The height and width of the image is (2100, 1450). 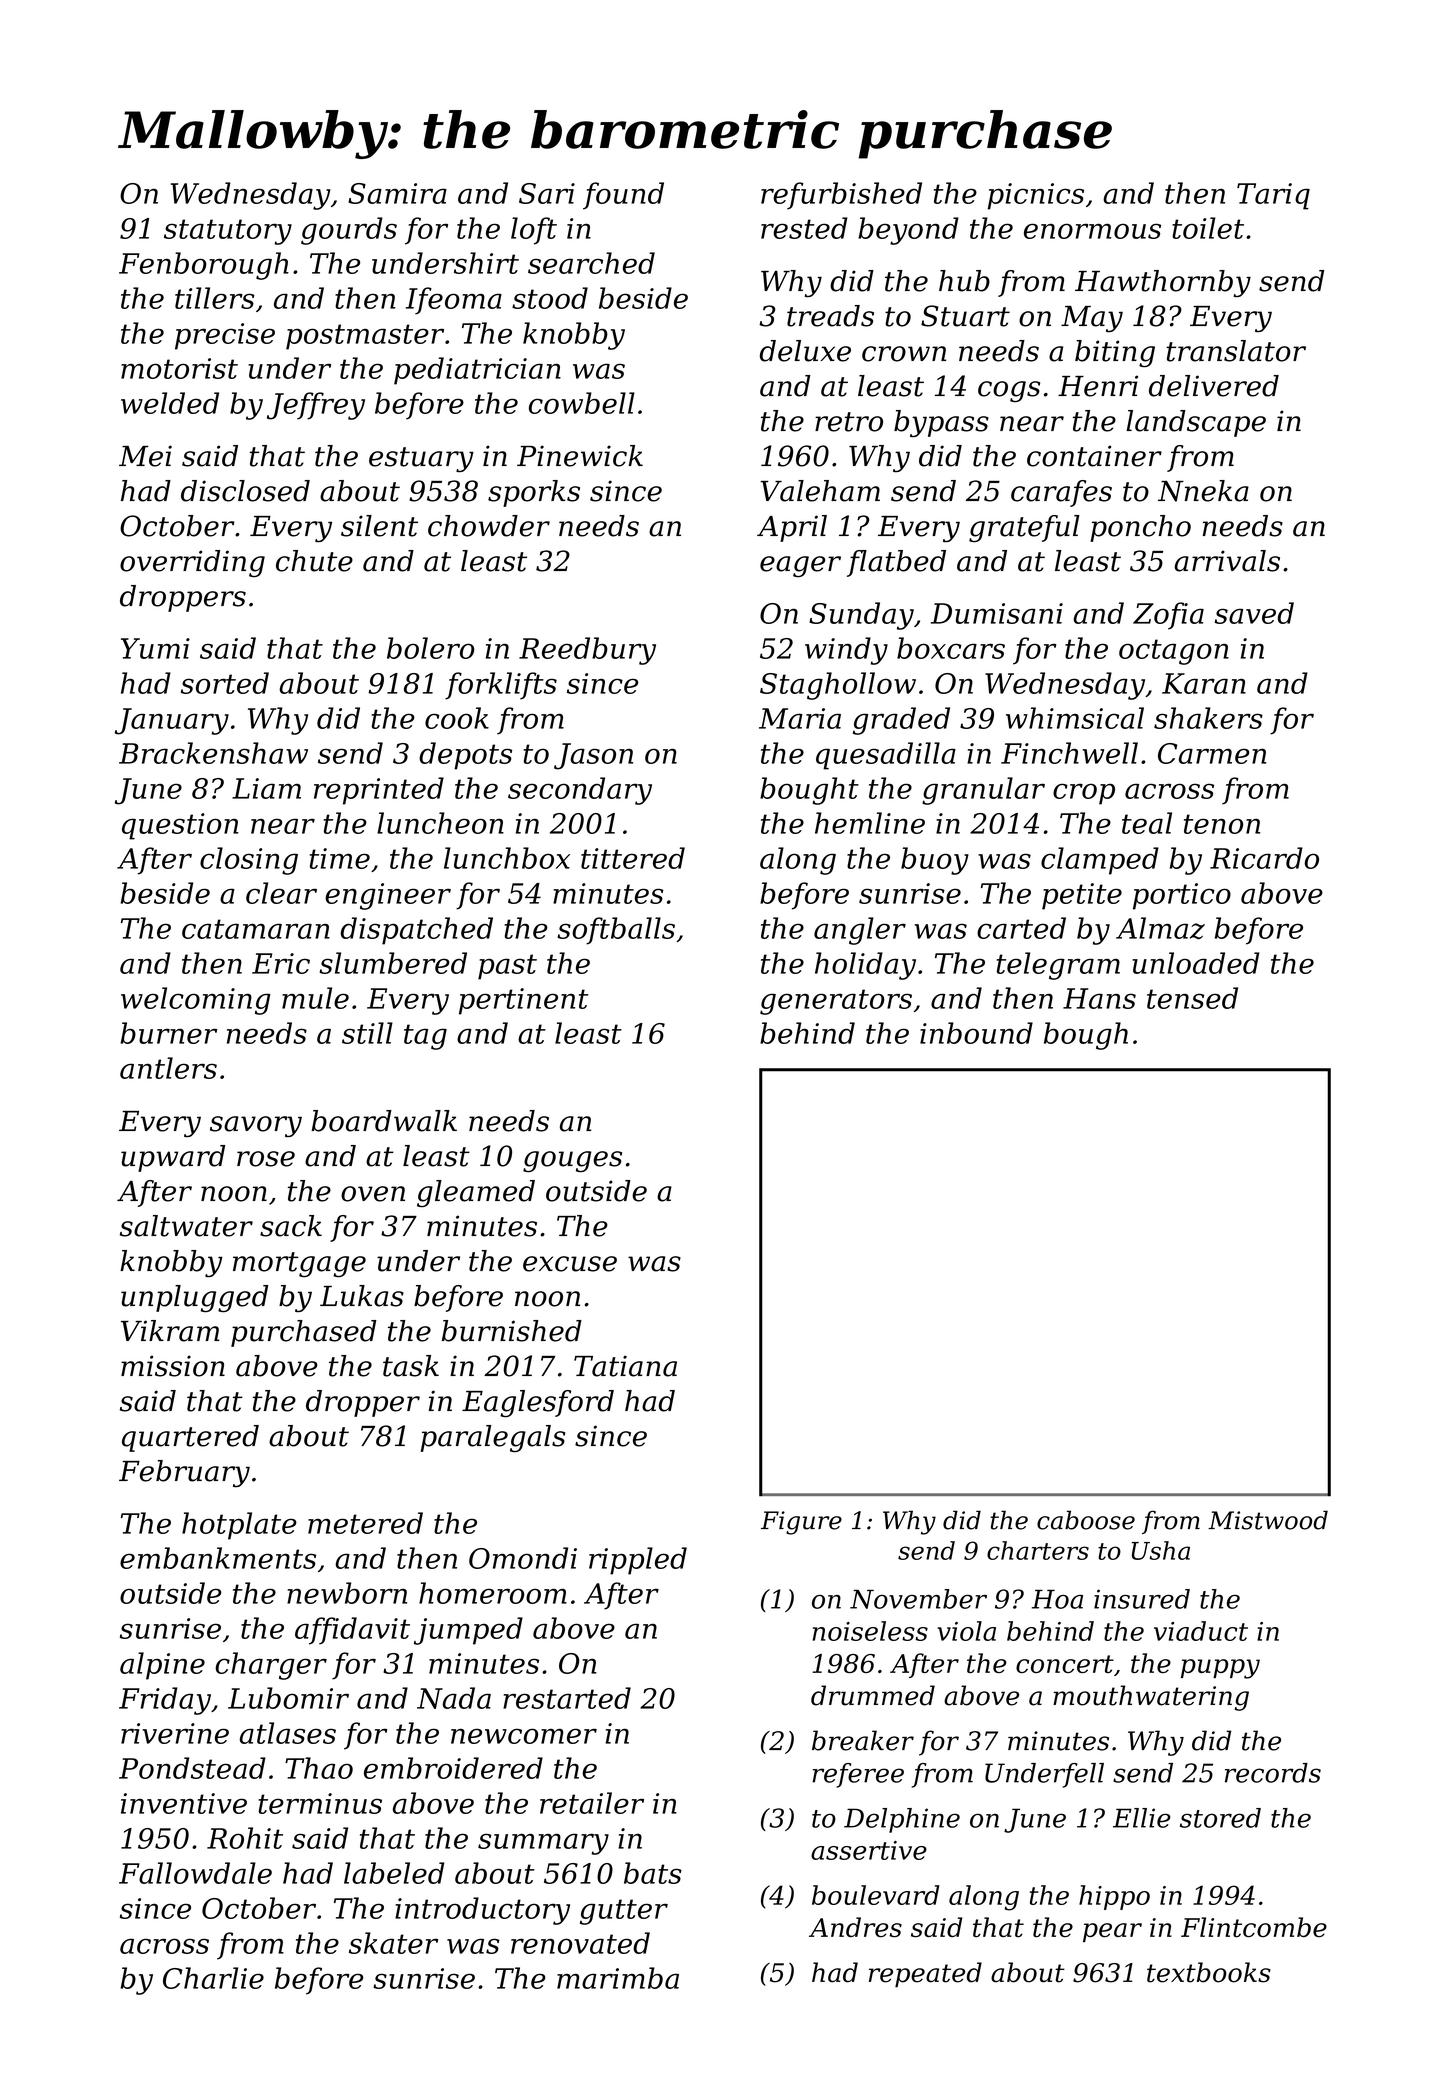 I want to click on repeated, so click(x=925, y=1975).
